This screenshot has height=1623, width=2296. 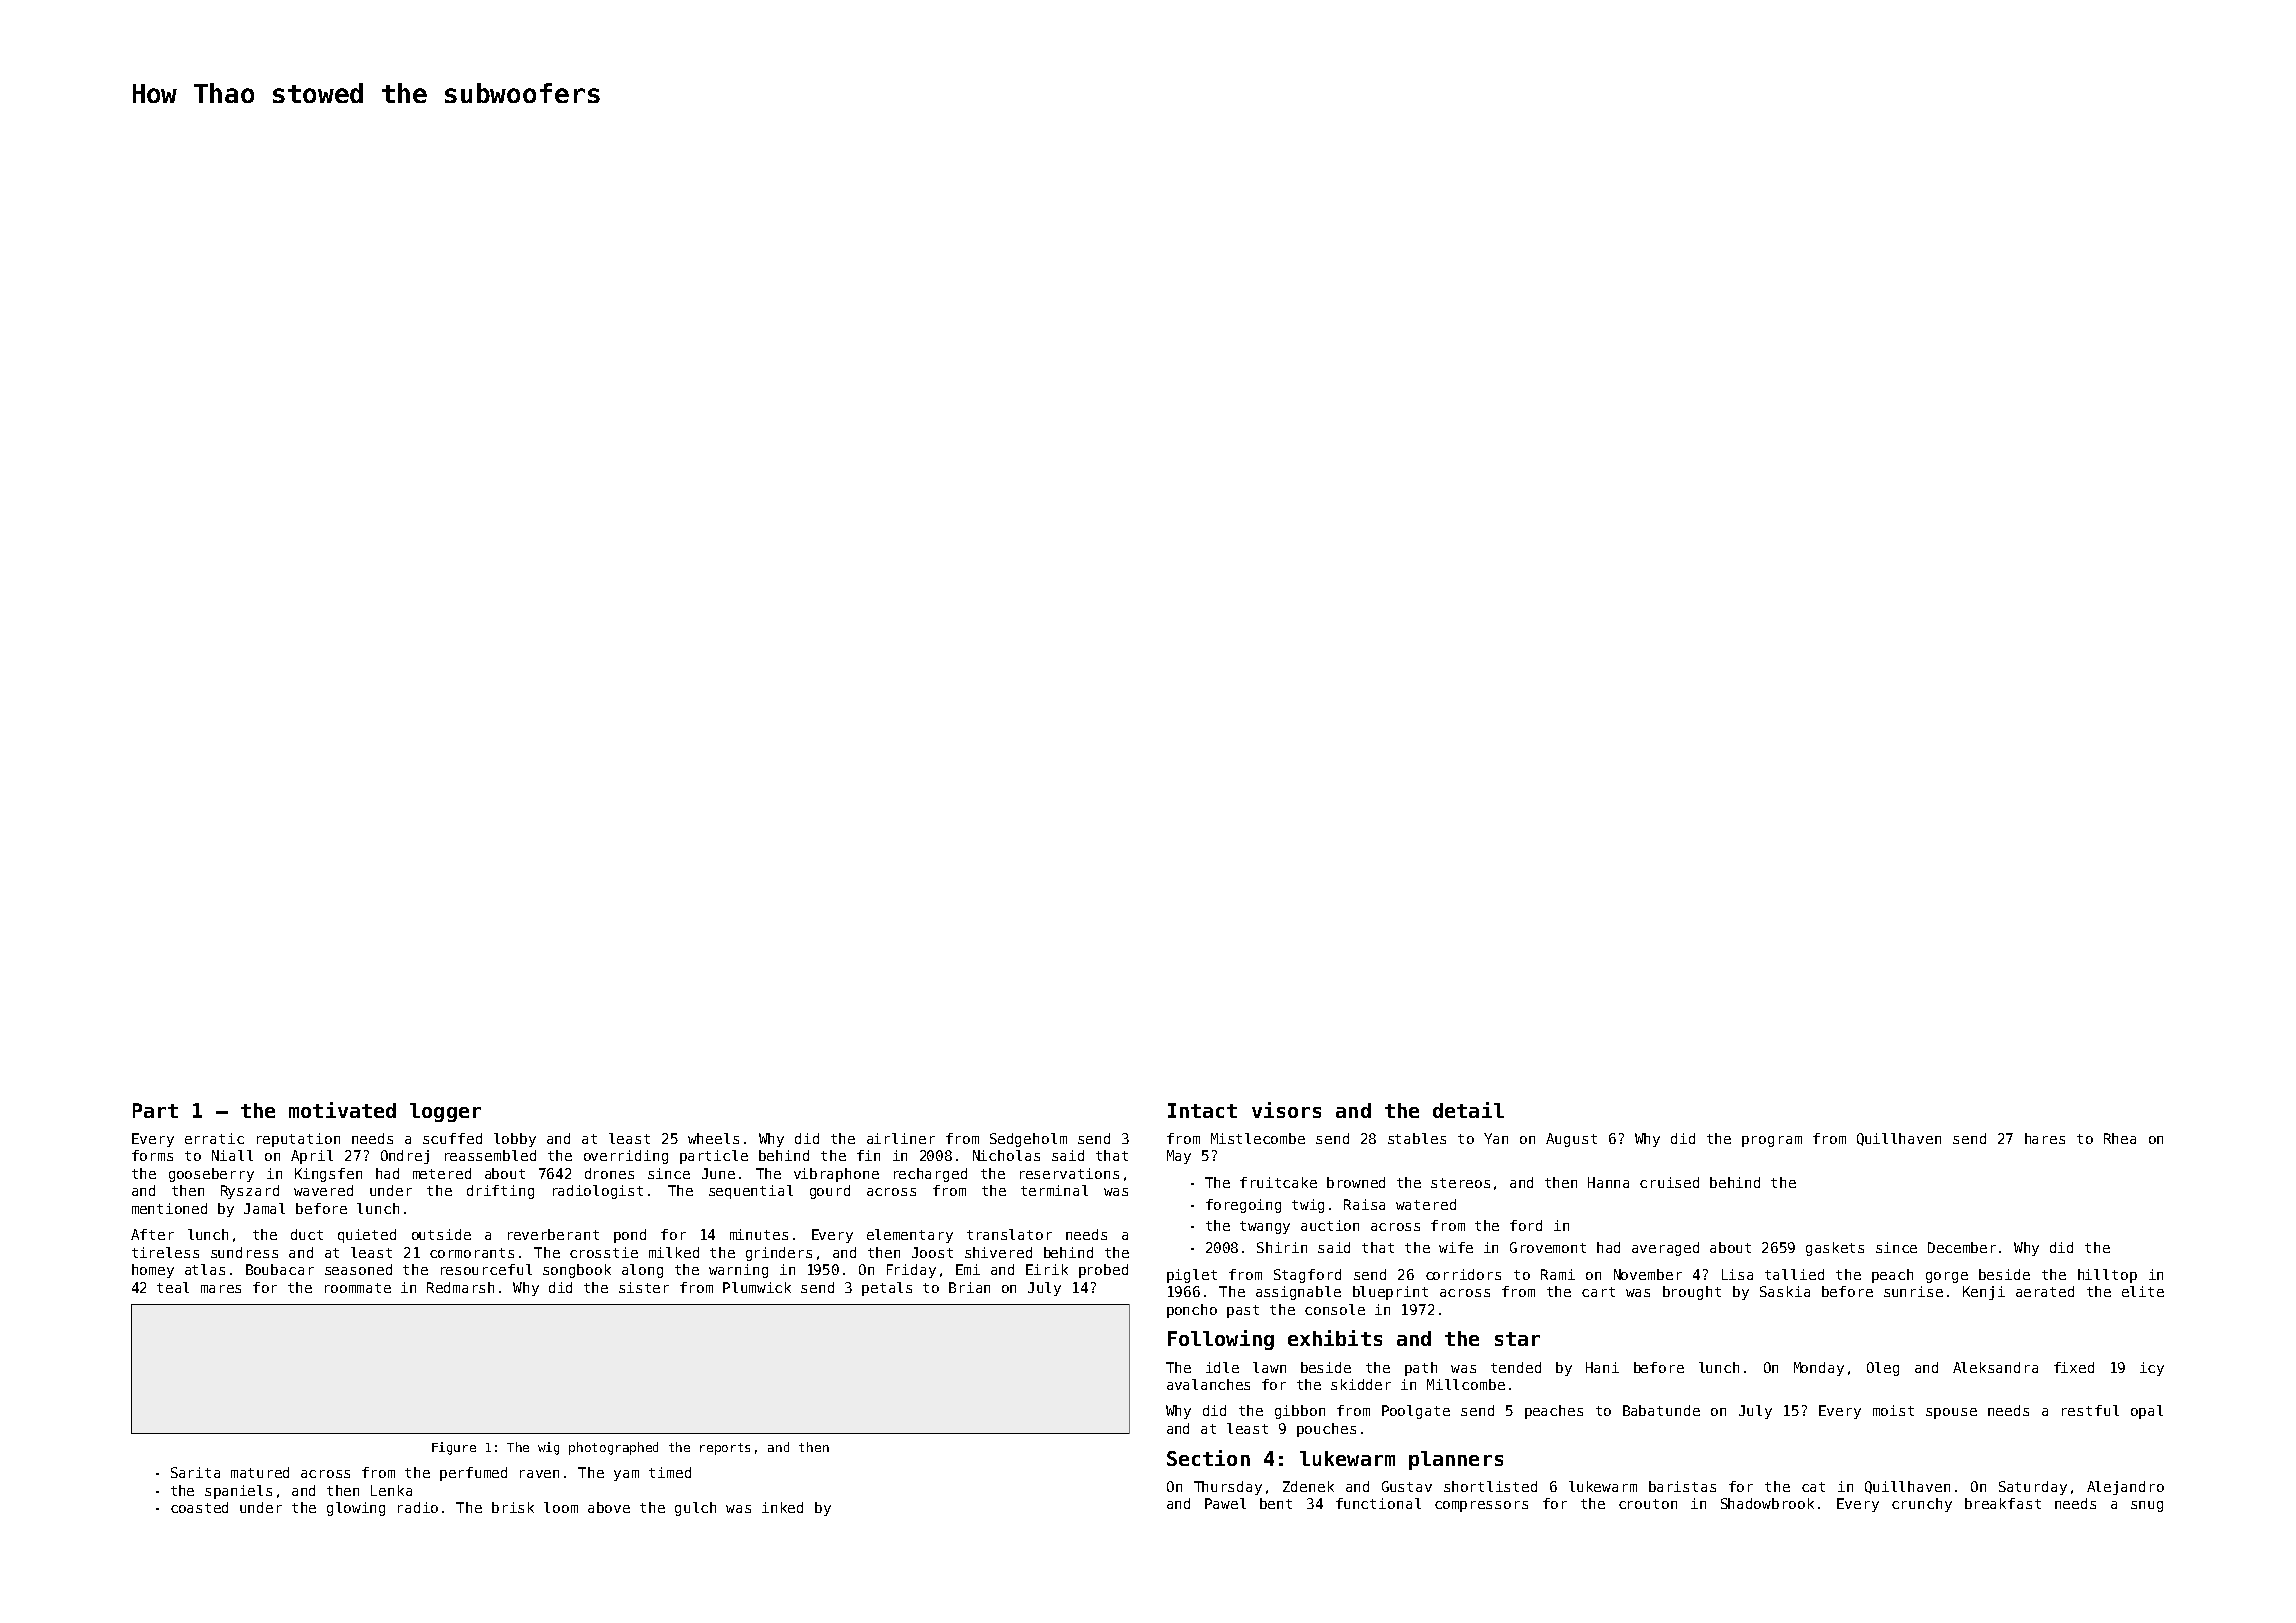 What do you see at coordinates (1481, 1506) in the screenshot?
I see `compressors` at bounding box center [1481, 1506].
